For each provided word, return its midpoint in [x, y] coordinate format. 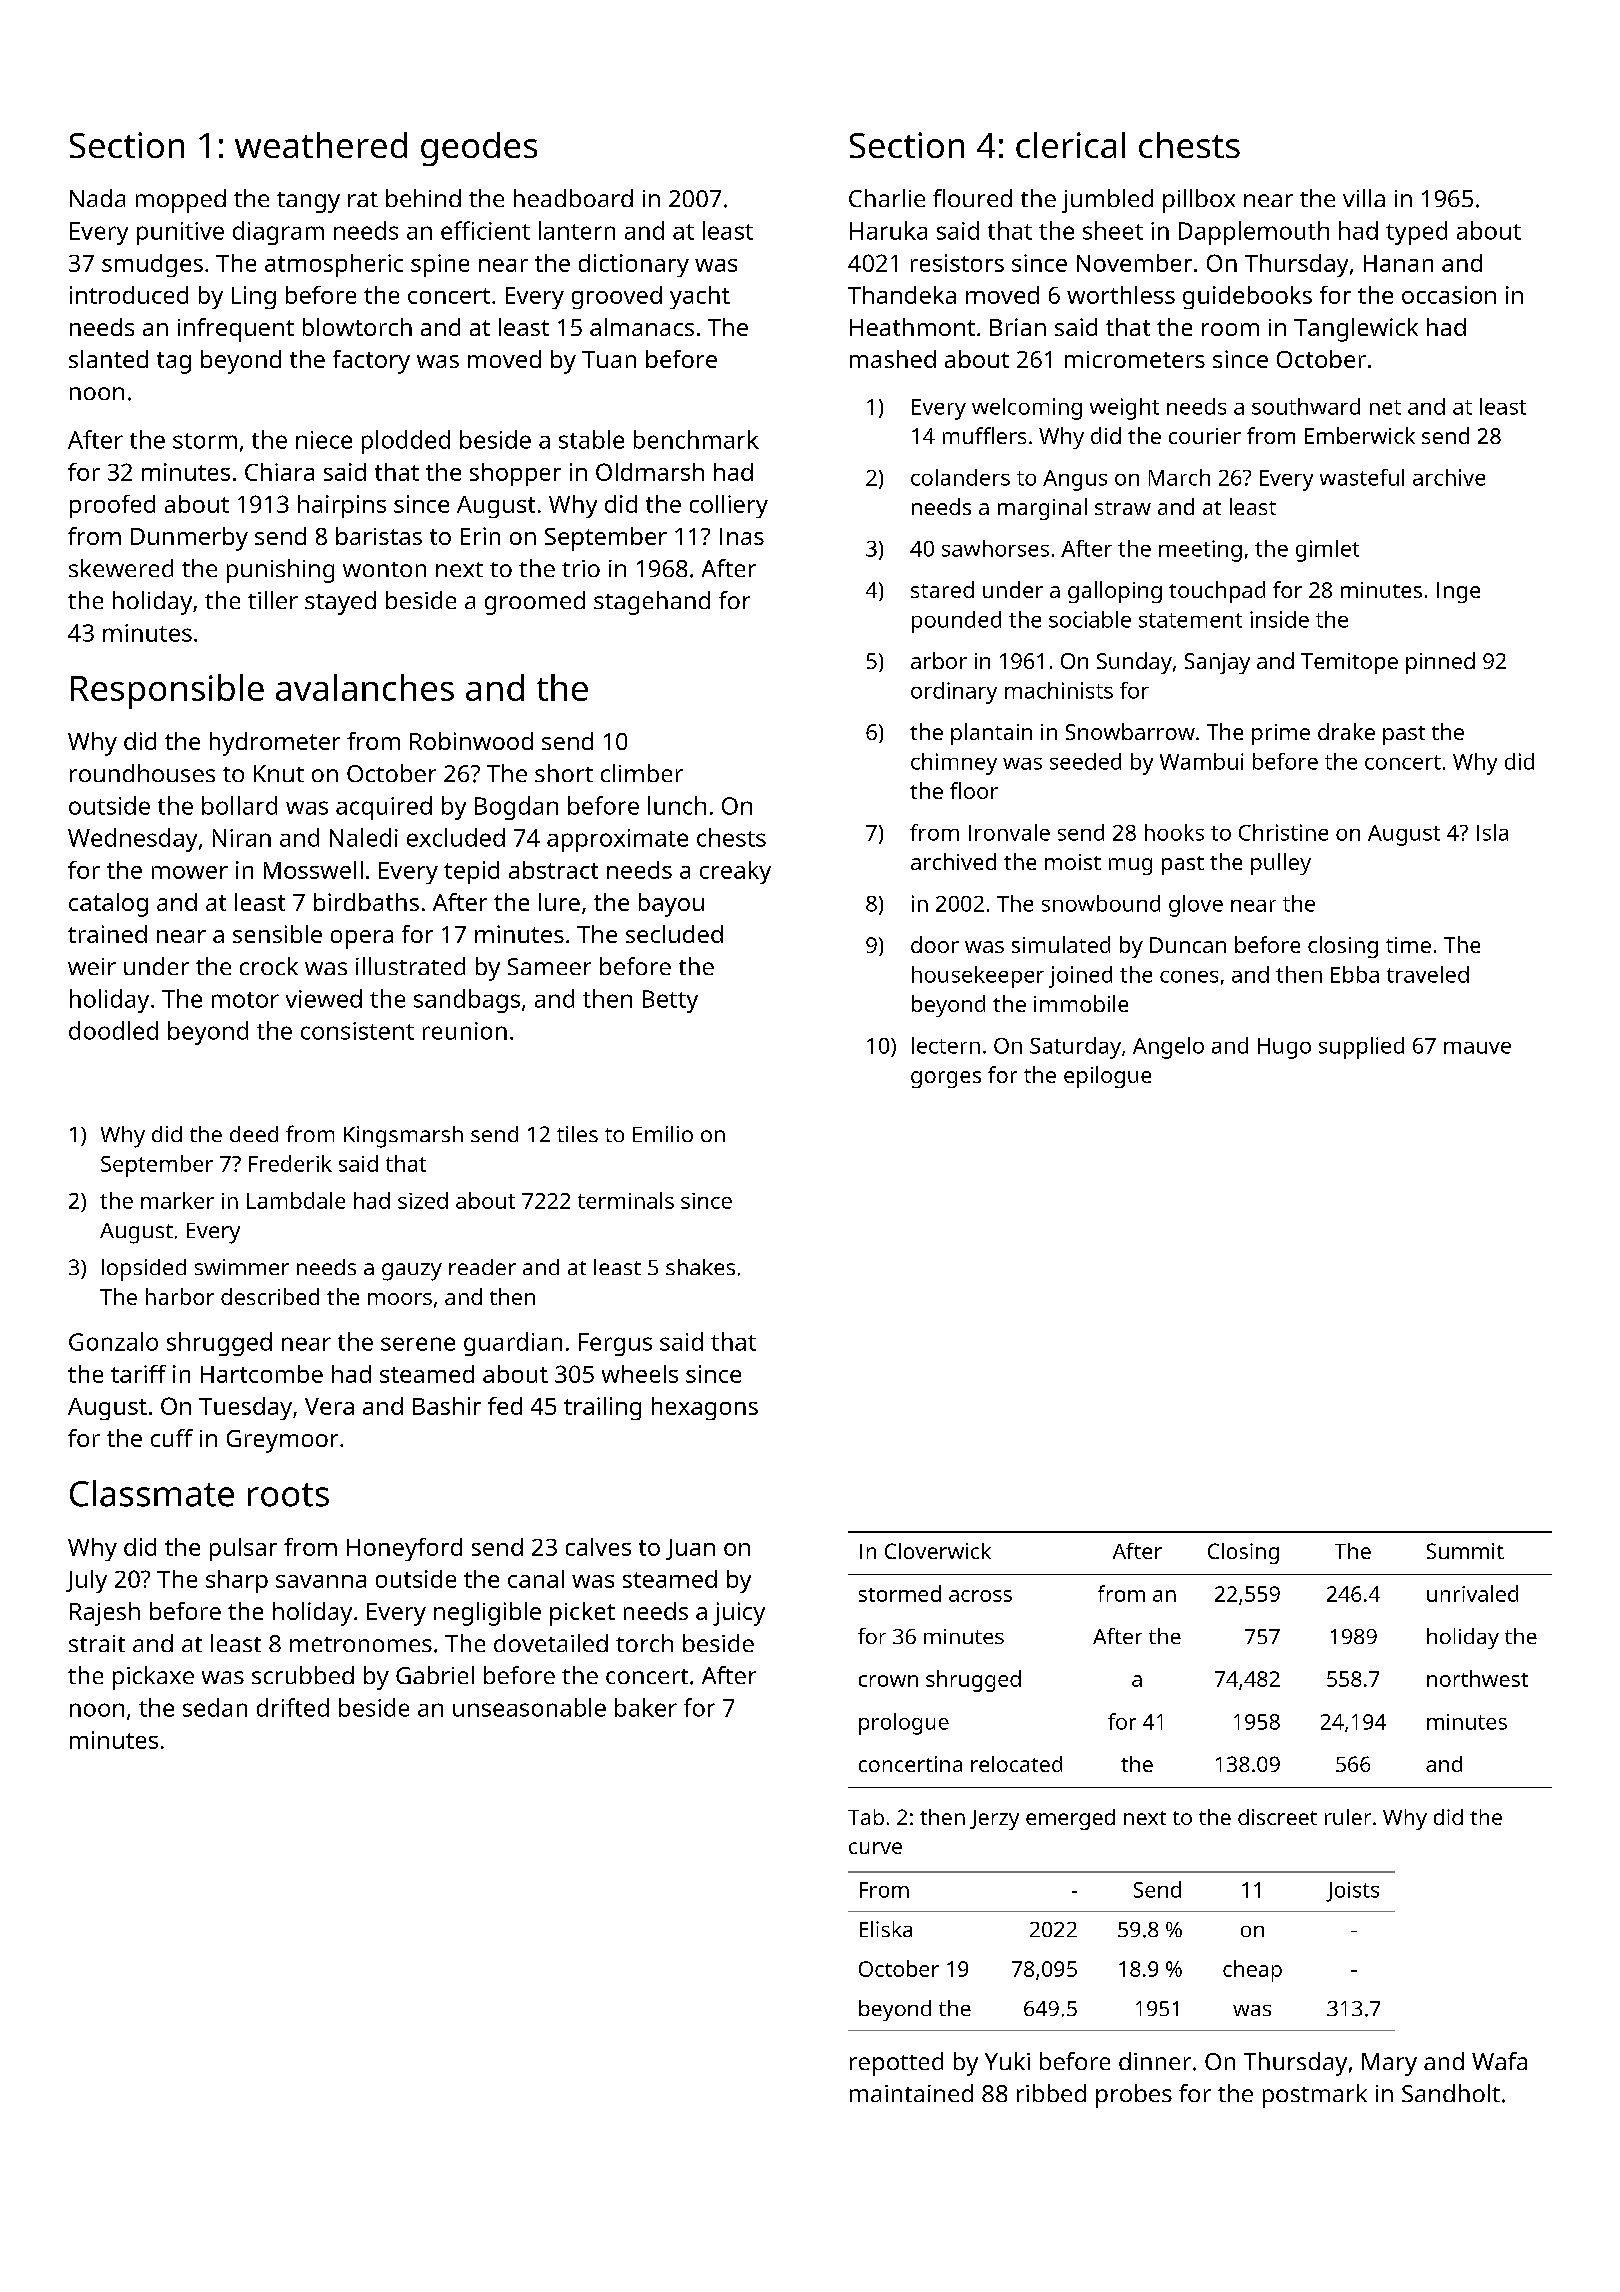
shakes [700, 1267]
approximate [617, 840]
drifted [293, 1707]
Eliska [886, 1929]
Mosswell [313, 870]
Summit [1465, 1551]
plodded [406, 442]
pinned [1440, 663]
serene [418, 1344]
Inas [742, 536]
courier [1205, 436]
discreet [1277, 1817]
